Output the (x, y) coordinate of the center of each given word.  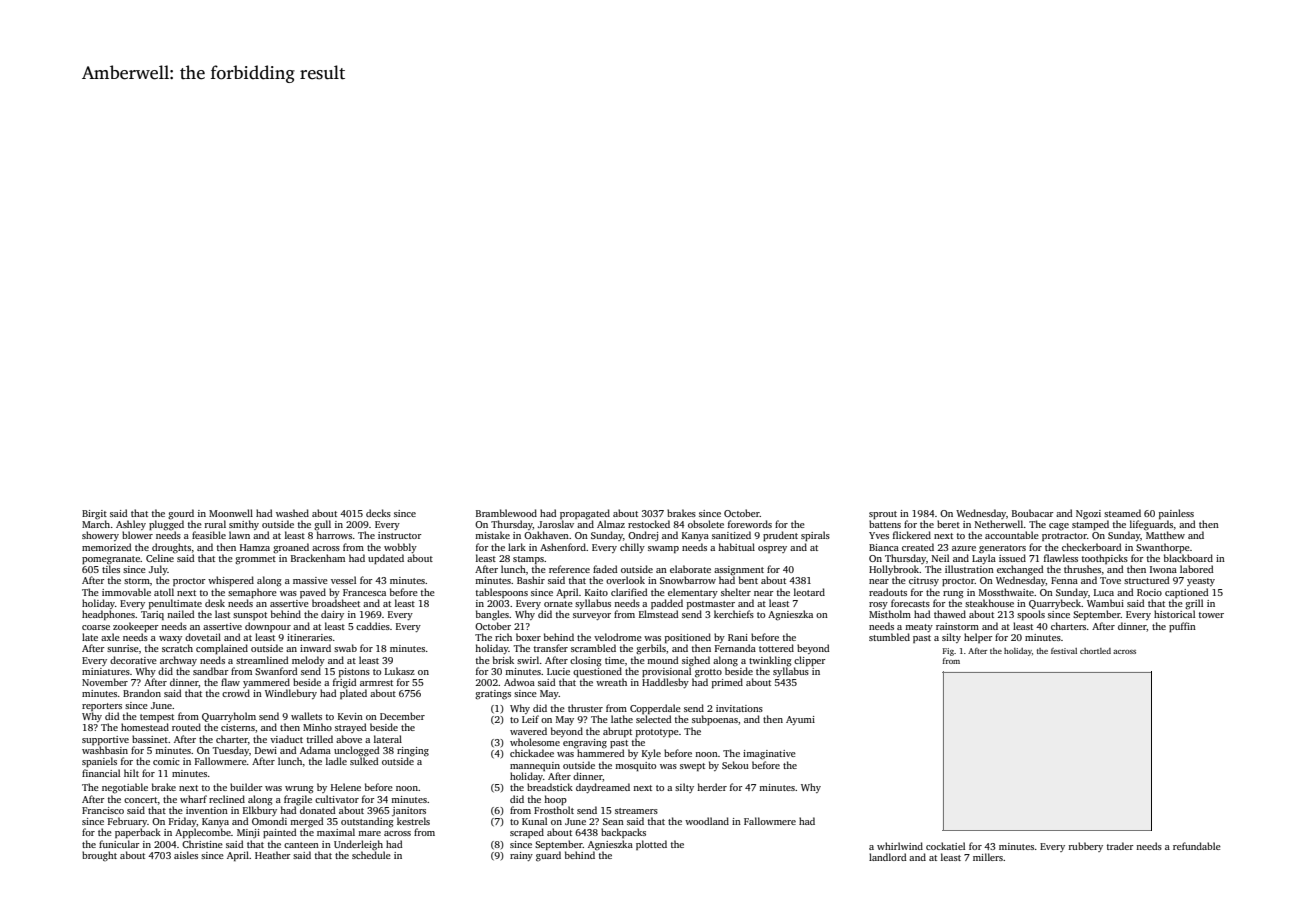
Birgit (94, 515)
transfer (551, 648)
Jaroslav (556, 524)
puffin (1182, 627)
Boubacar (1033, 513)
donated (318, 810)
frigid (345, 683)
